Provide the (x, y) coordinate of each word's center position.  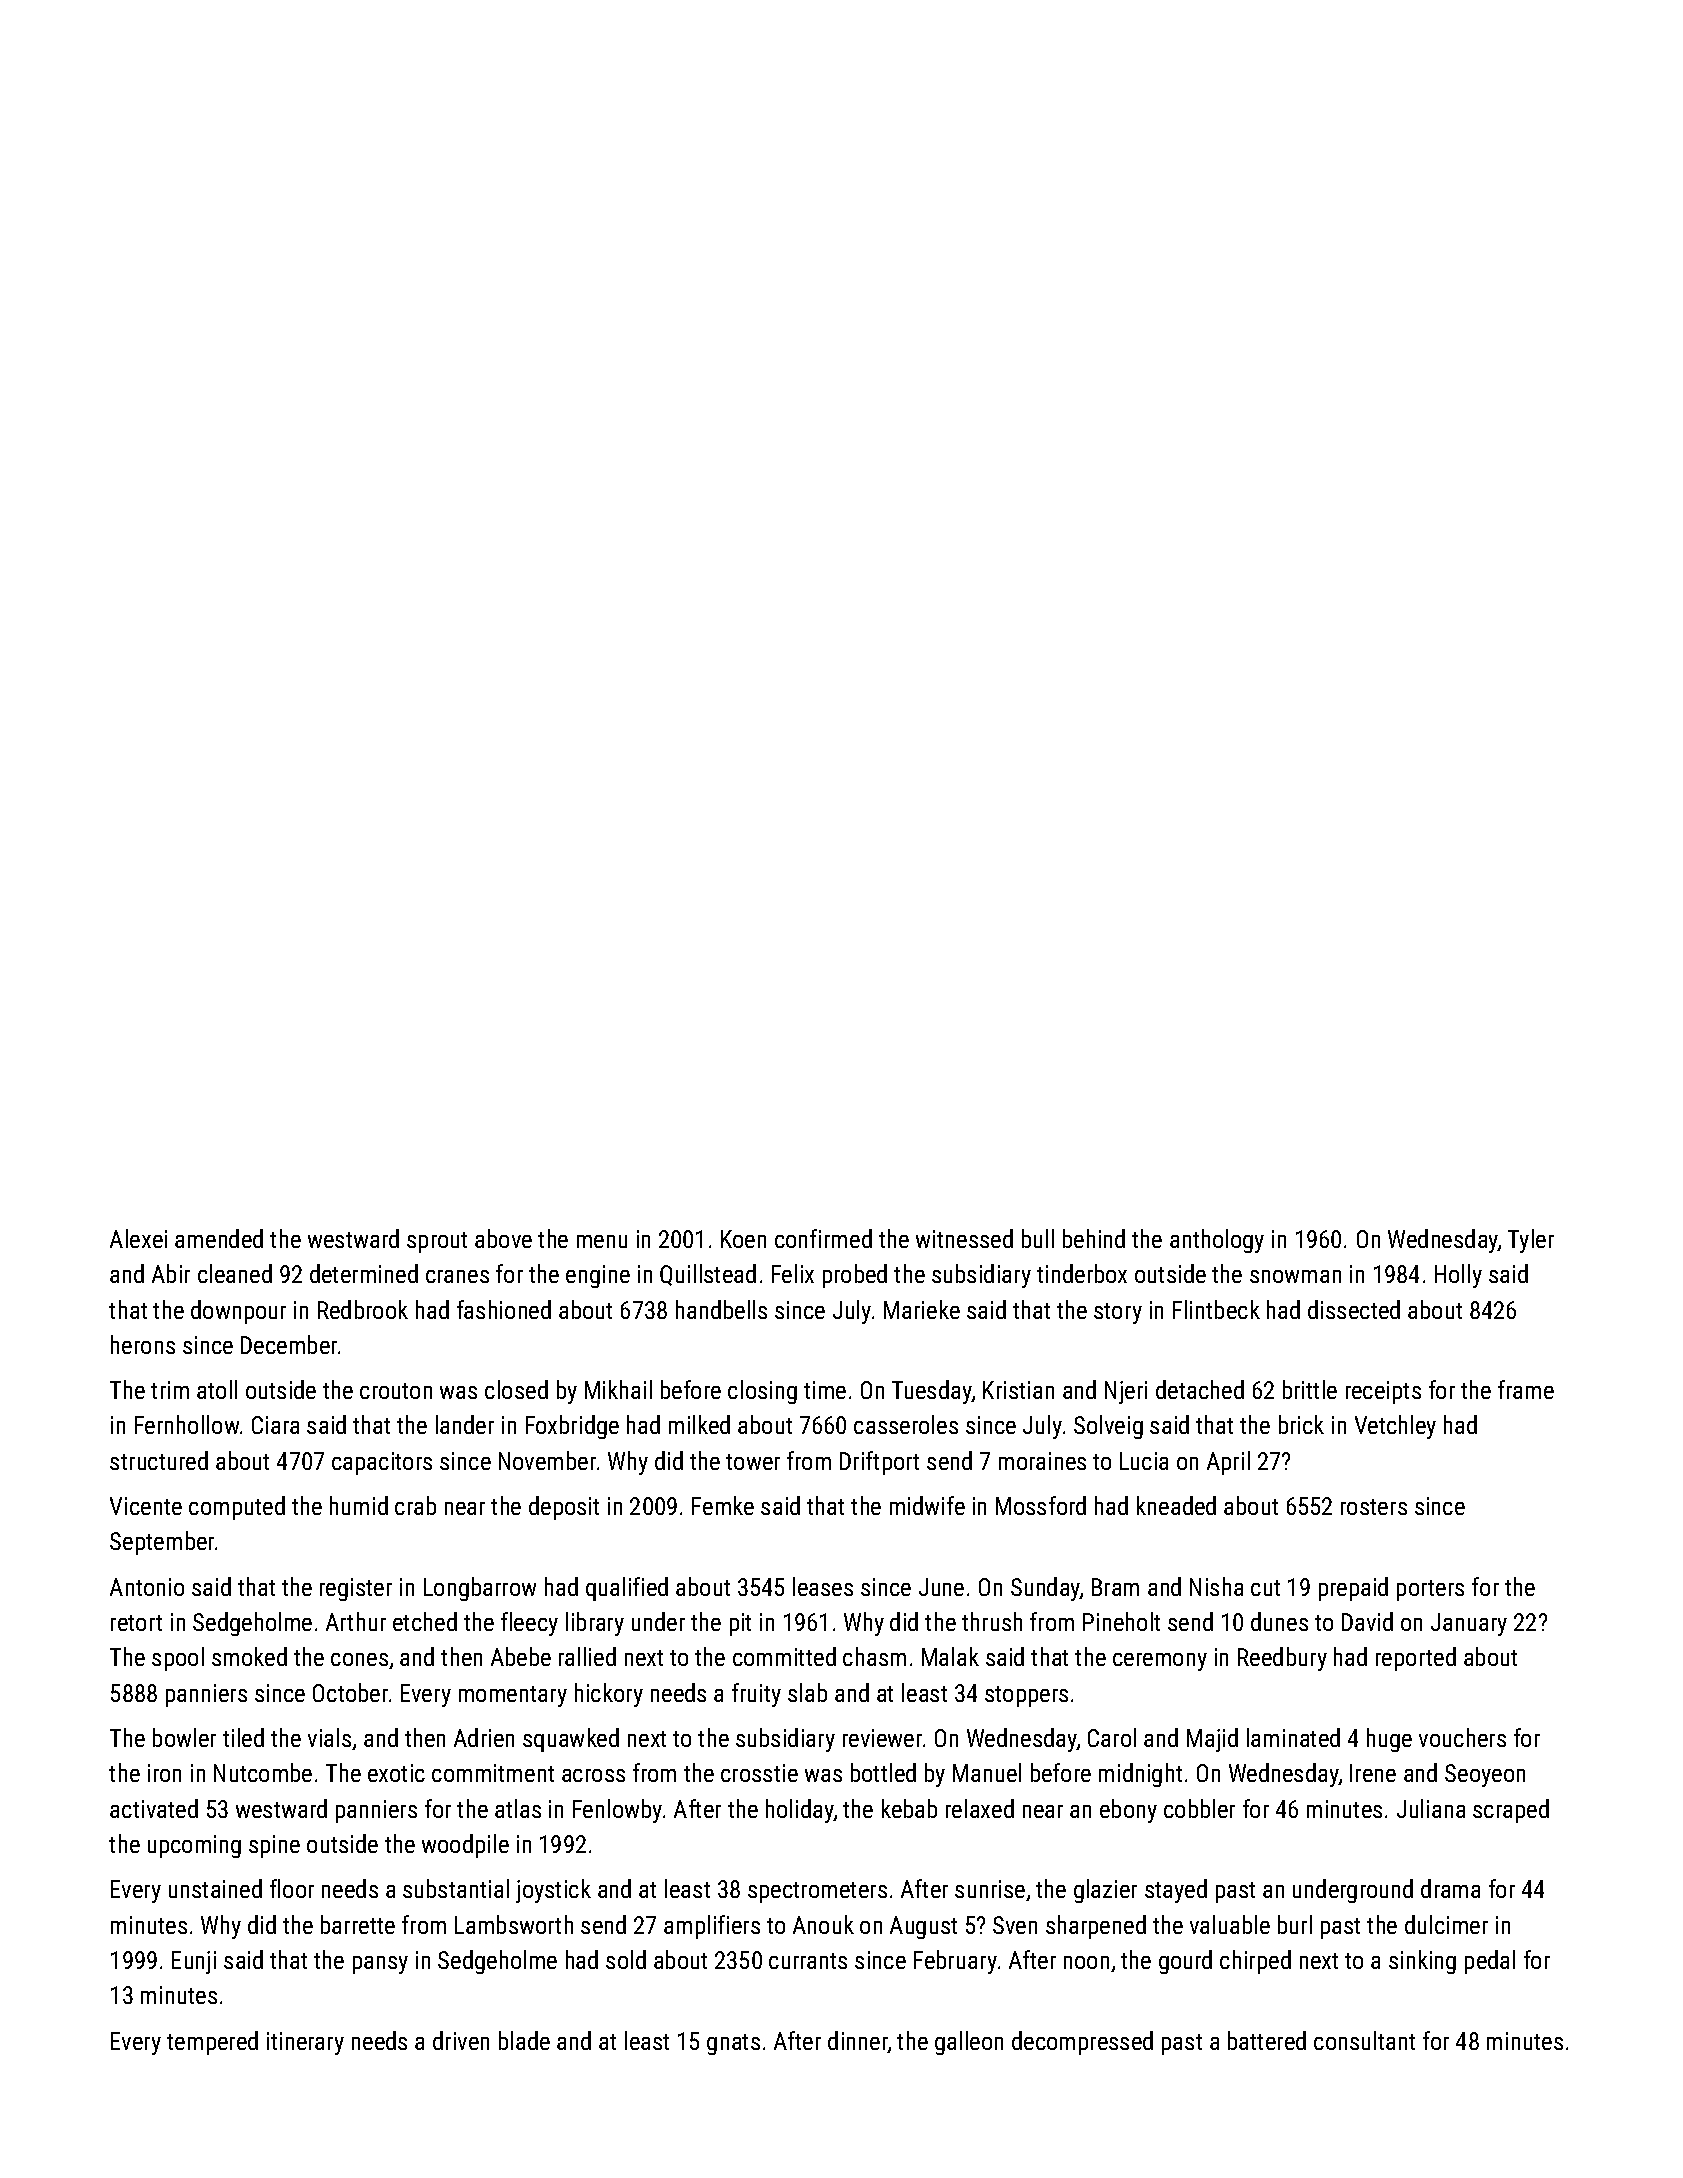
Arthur (356, 1621)
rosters (1374, 1507)
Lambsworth (514, 1924)
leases (823, 1586)
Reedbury (1282, 1659)
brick (1301, 1424)
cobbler (1199, 1808)
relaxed (980, 1808)
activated (154, 1808)
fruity (756, 1695)
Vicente (146, 1506)
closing (762, 1392)
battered (1267, 2040)
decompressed (1082, 2043)
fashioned (504, 1309)
